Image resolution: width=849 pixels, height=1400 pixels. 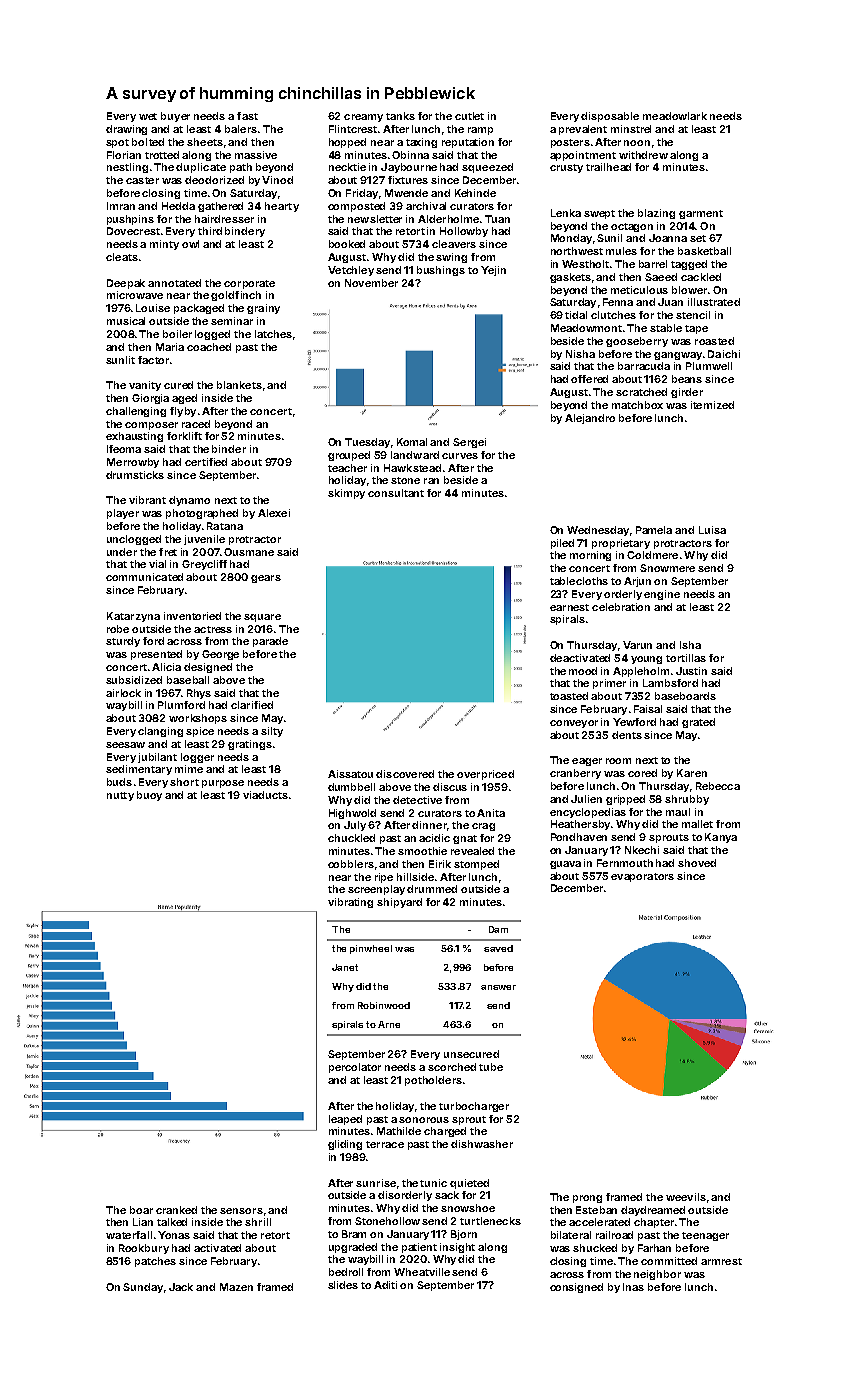 I want to click on mood, so click(x=583, y=671).
